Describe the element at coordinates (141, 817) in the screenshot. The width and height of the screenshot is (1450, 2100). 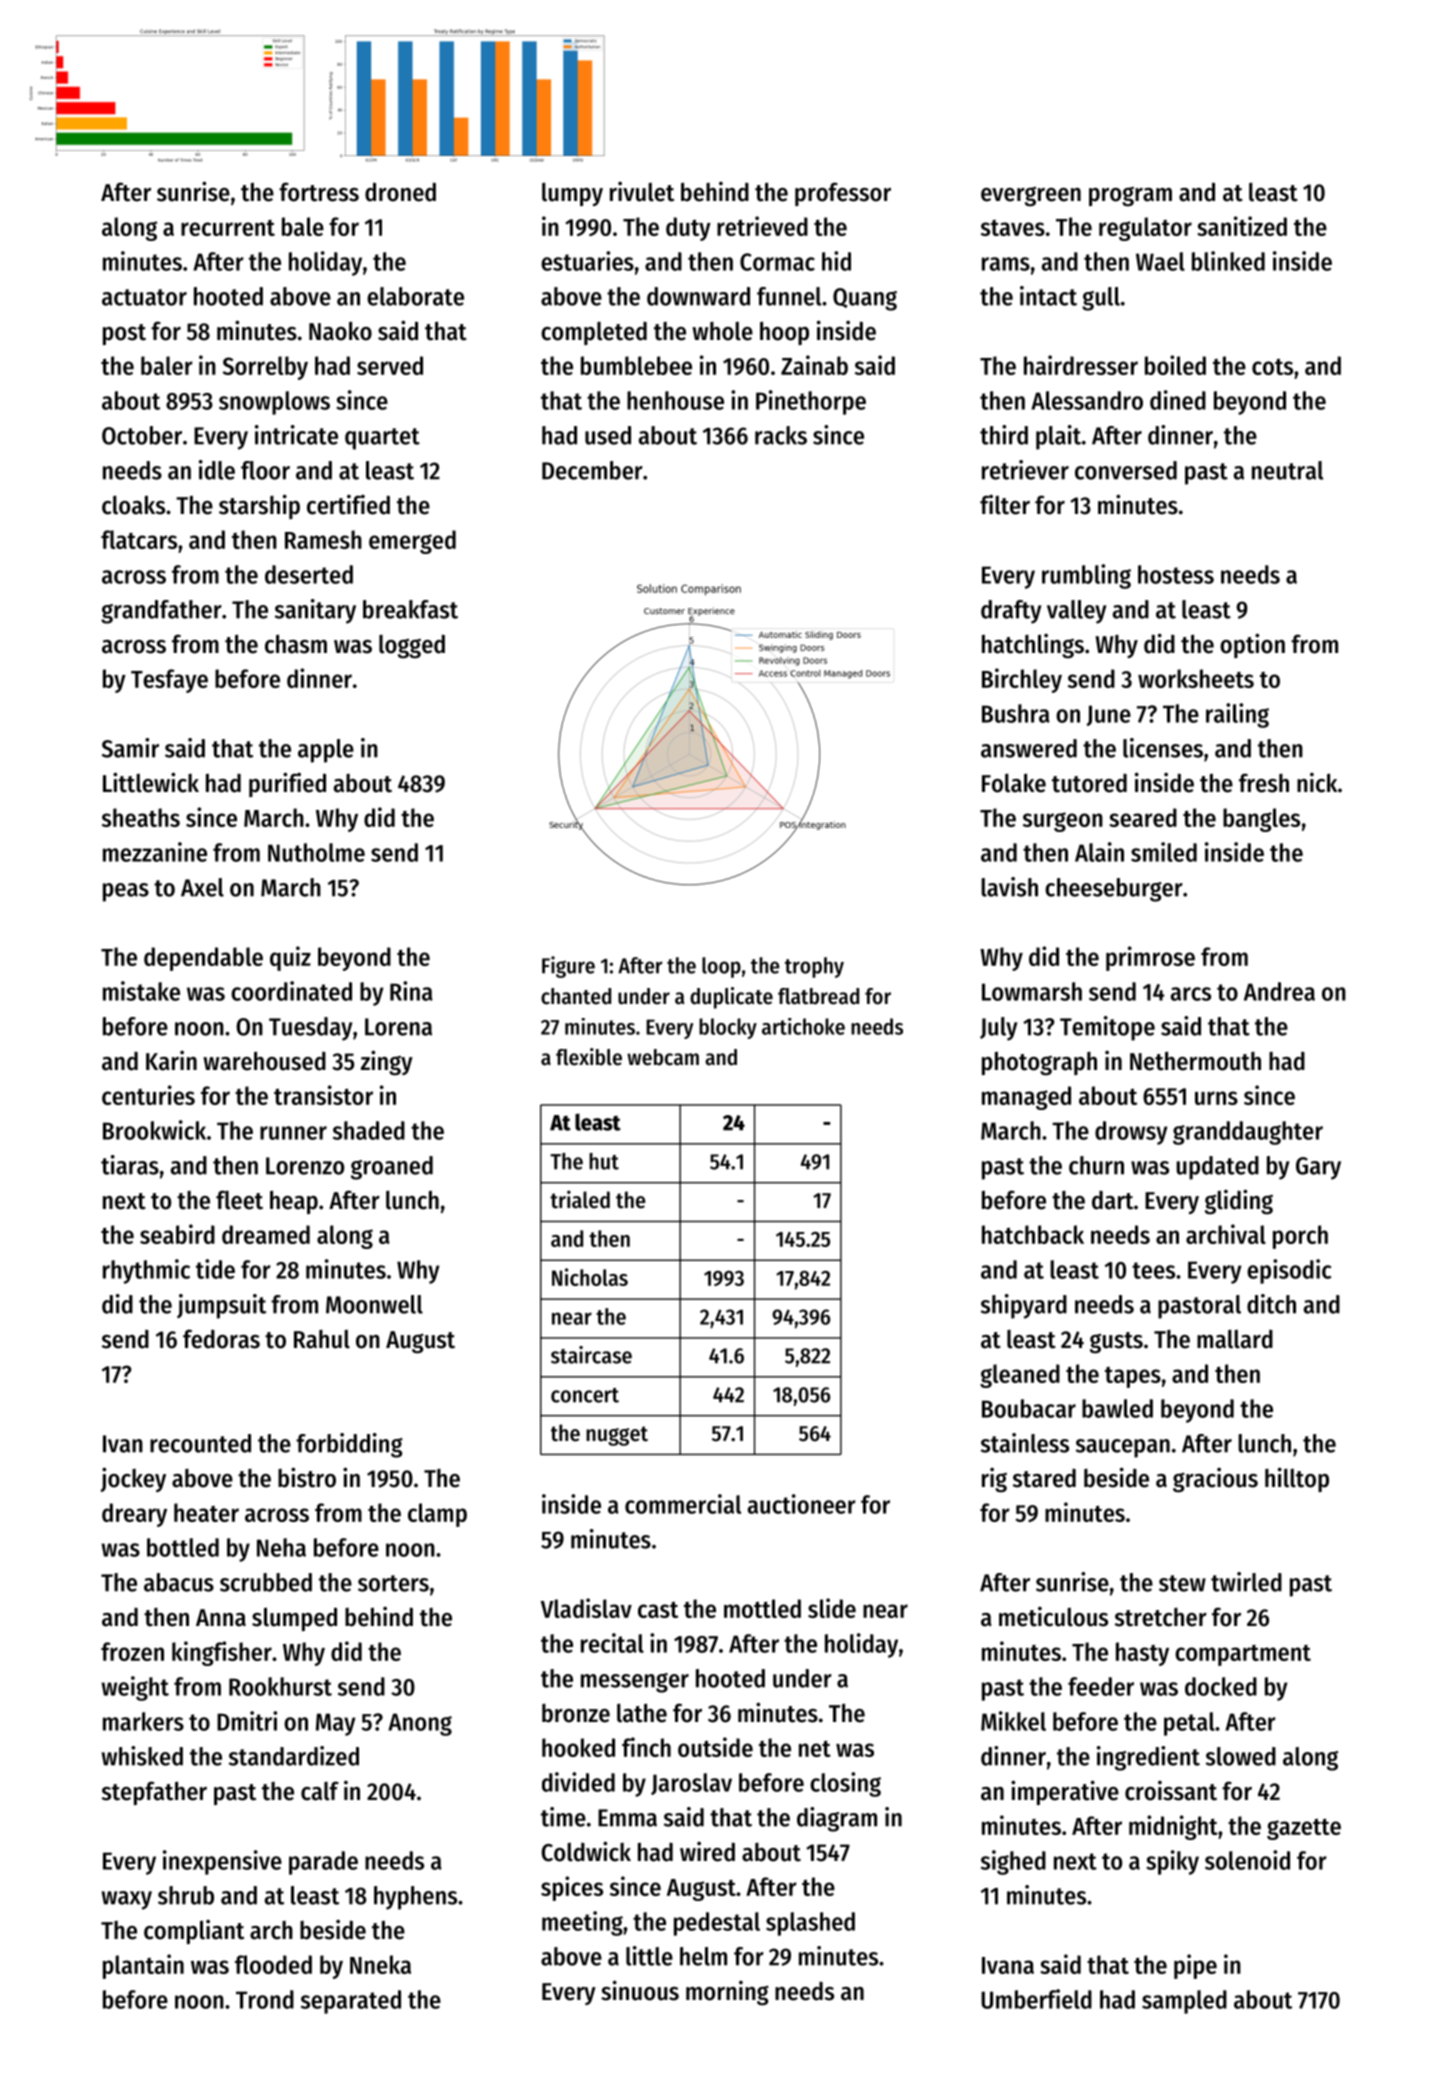
I see `sheaths` at that location.
